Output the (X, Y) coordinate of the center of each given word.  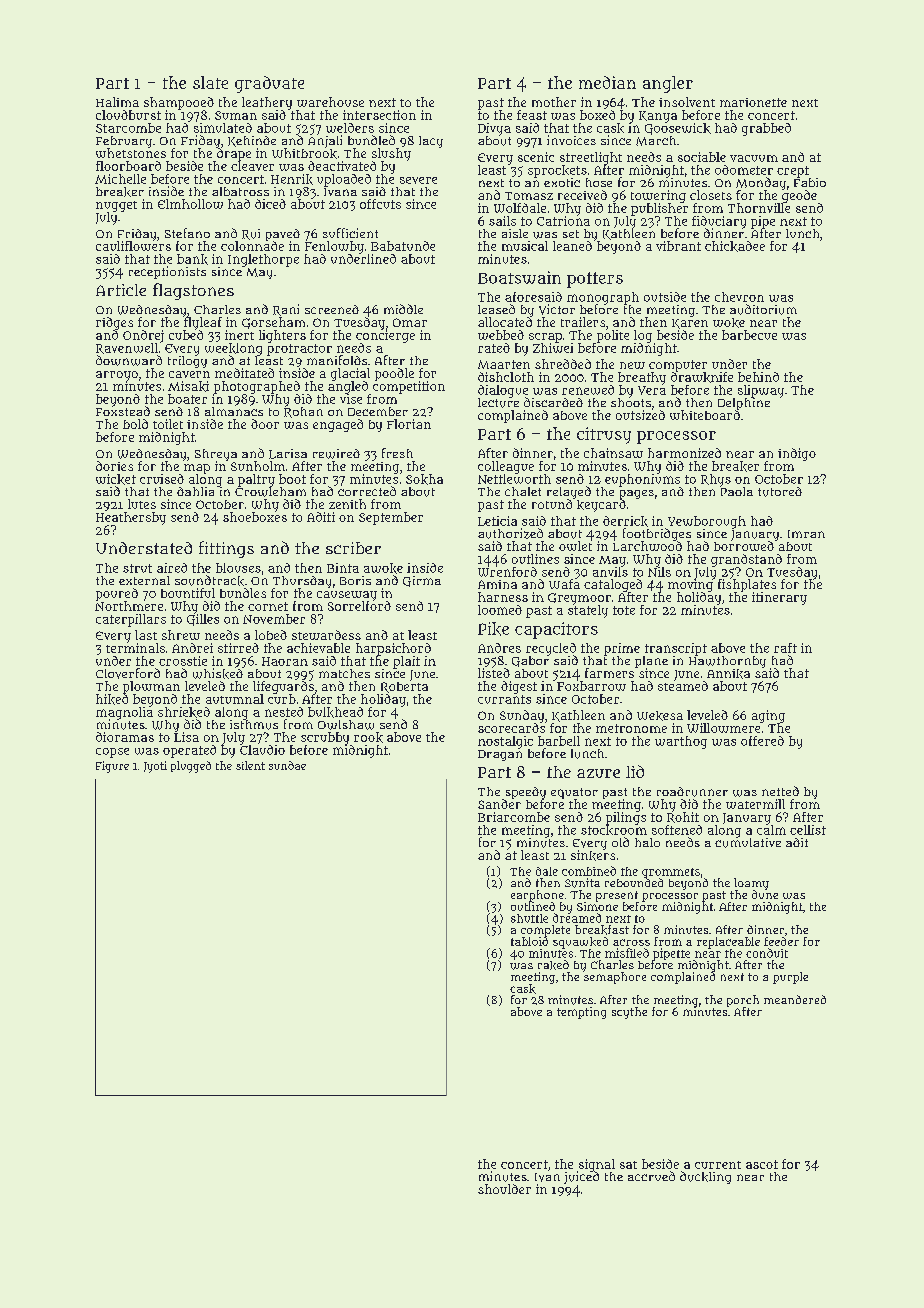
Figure (112, 767)
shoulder (504, 1189)
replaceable (728, 943)
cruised (162, 479)
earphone (537, 896)
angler (668, 84)
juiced (581, 1178)
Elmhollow (190, 204)
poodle (394, 374)
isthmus (254, 724)
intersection (379, 115)
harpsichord (393, 649)
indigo (797, 454)
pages (637, 494)
